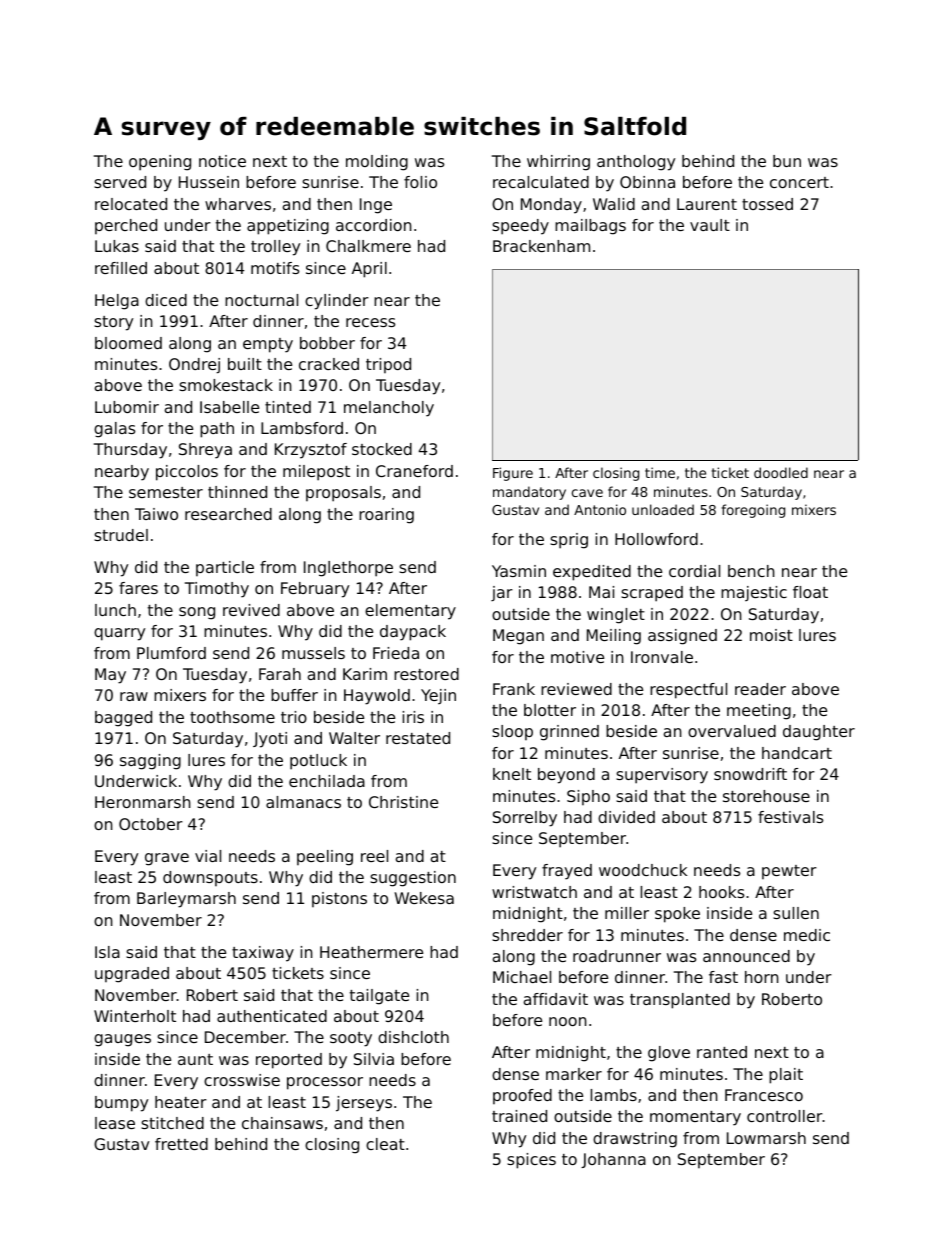  What do you see at coordinates (635, 1140) in the screenshot?
I see `drawstring` at bounding box center [635, 1140].
